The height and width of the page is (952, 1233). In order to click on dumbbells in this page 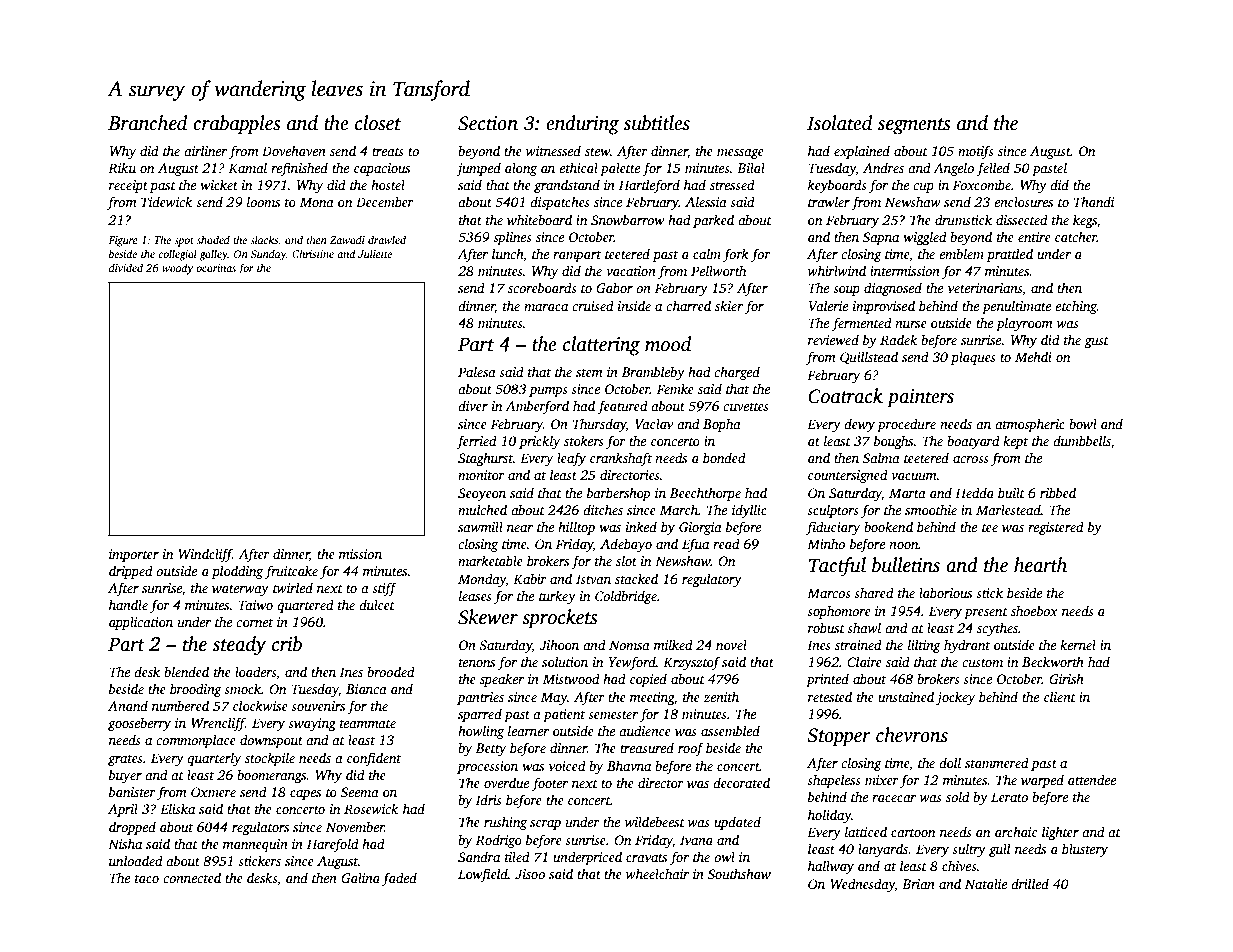, I will do `click(1082, 440)`.
